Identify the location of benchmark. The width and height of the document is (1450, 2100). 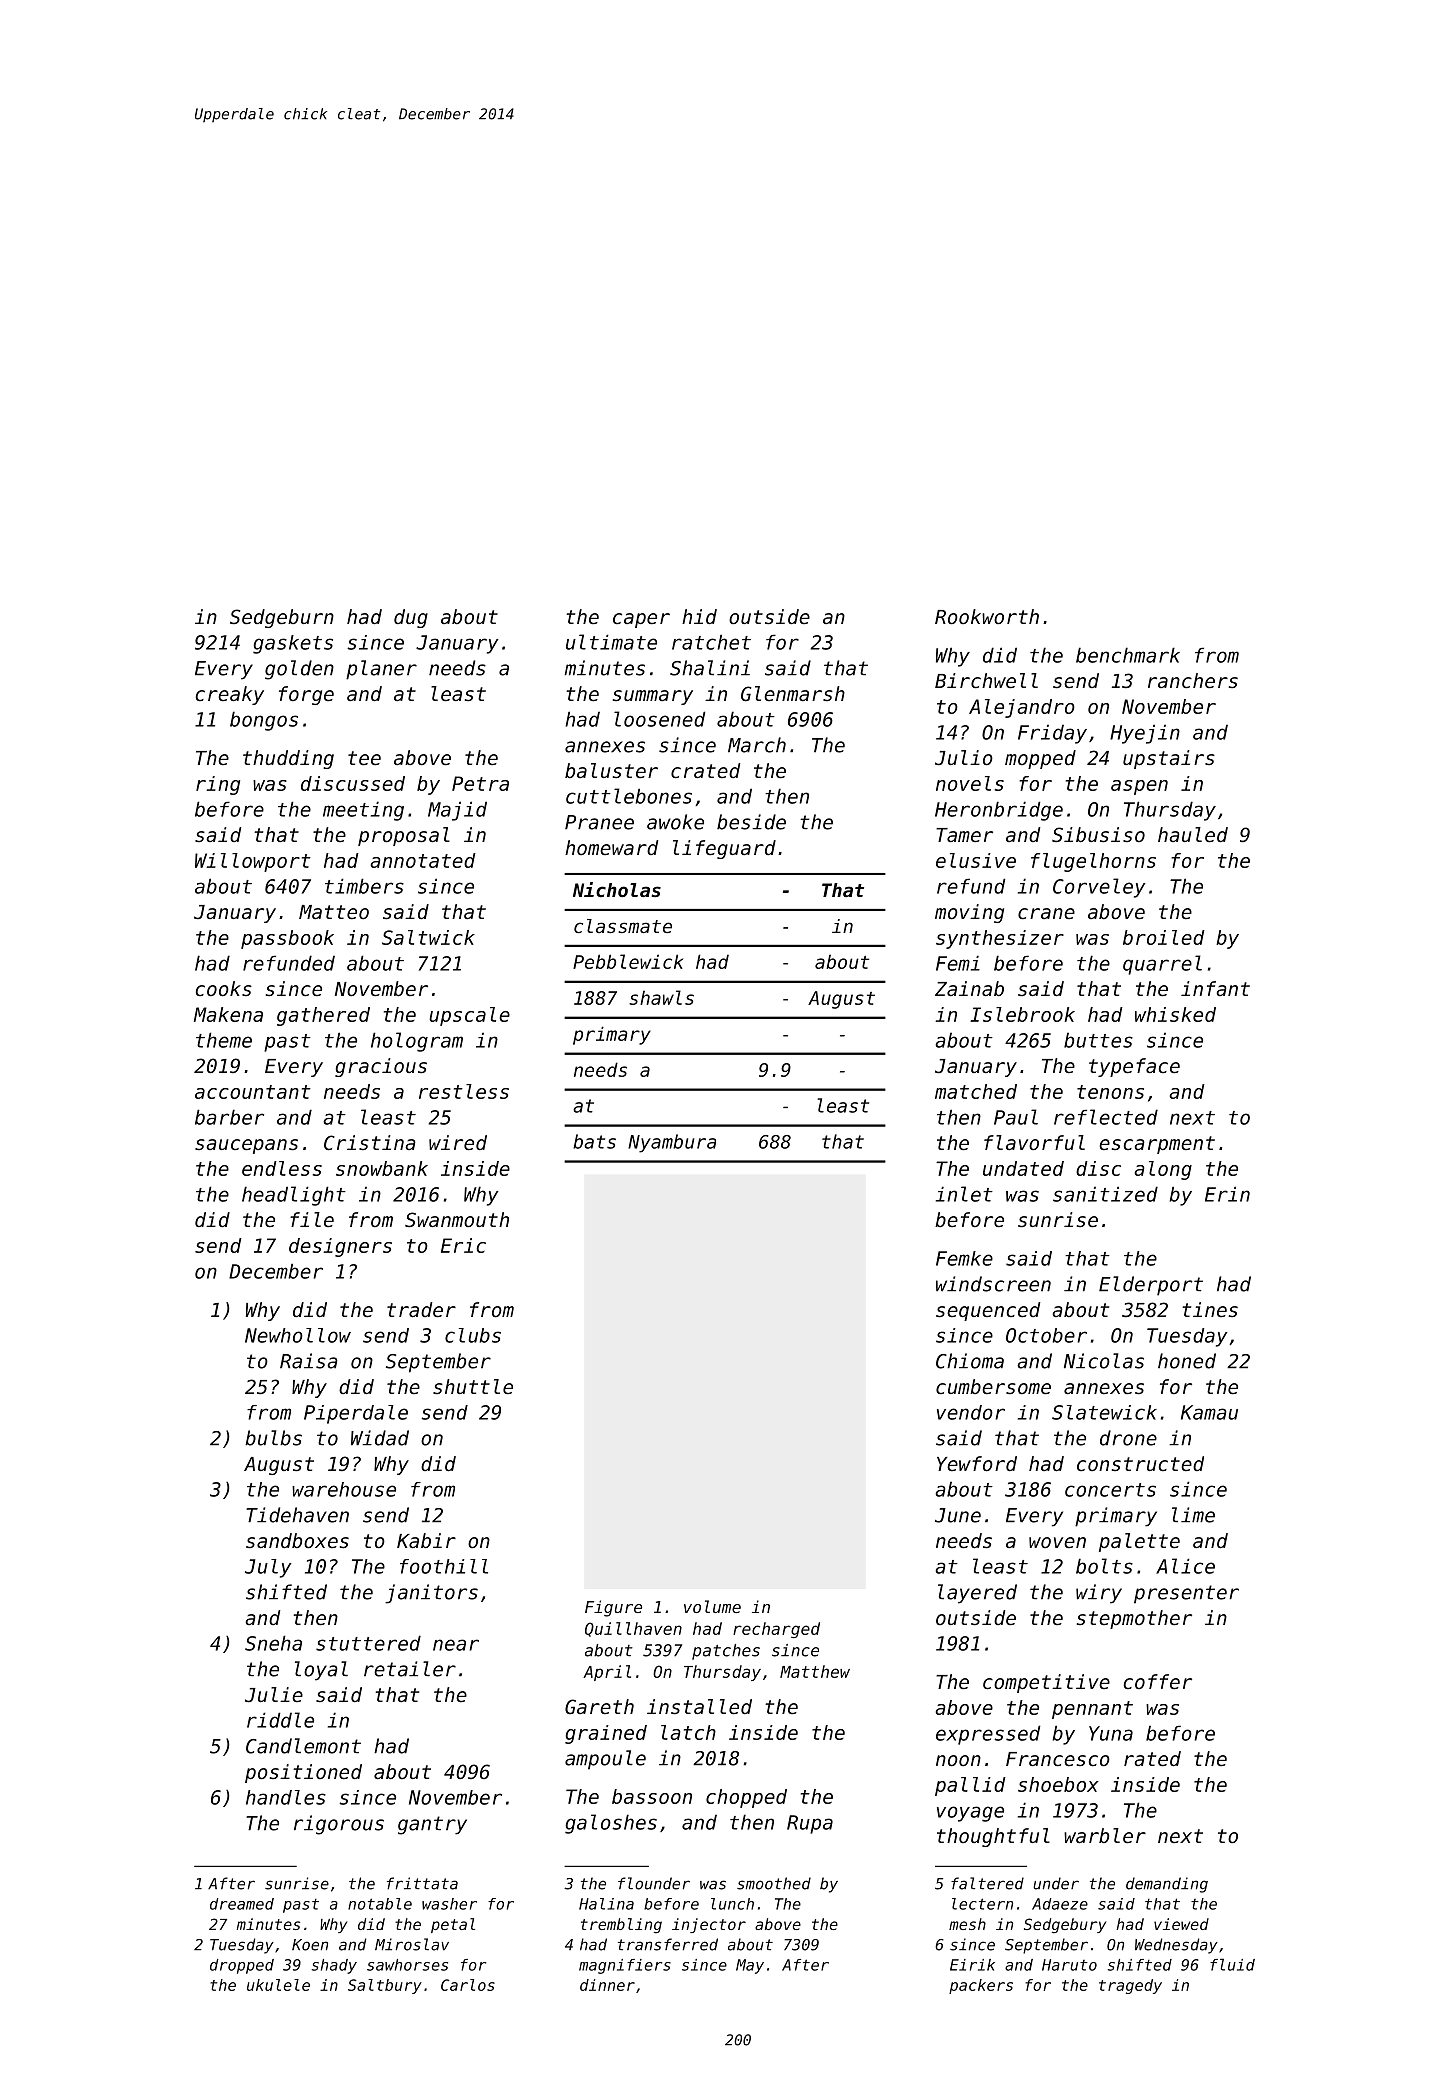
(1128, 655).
